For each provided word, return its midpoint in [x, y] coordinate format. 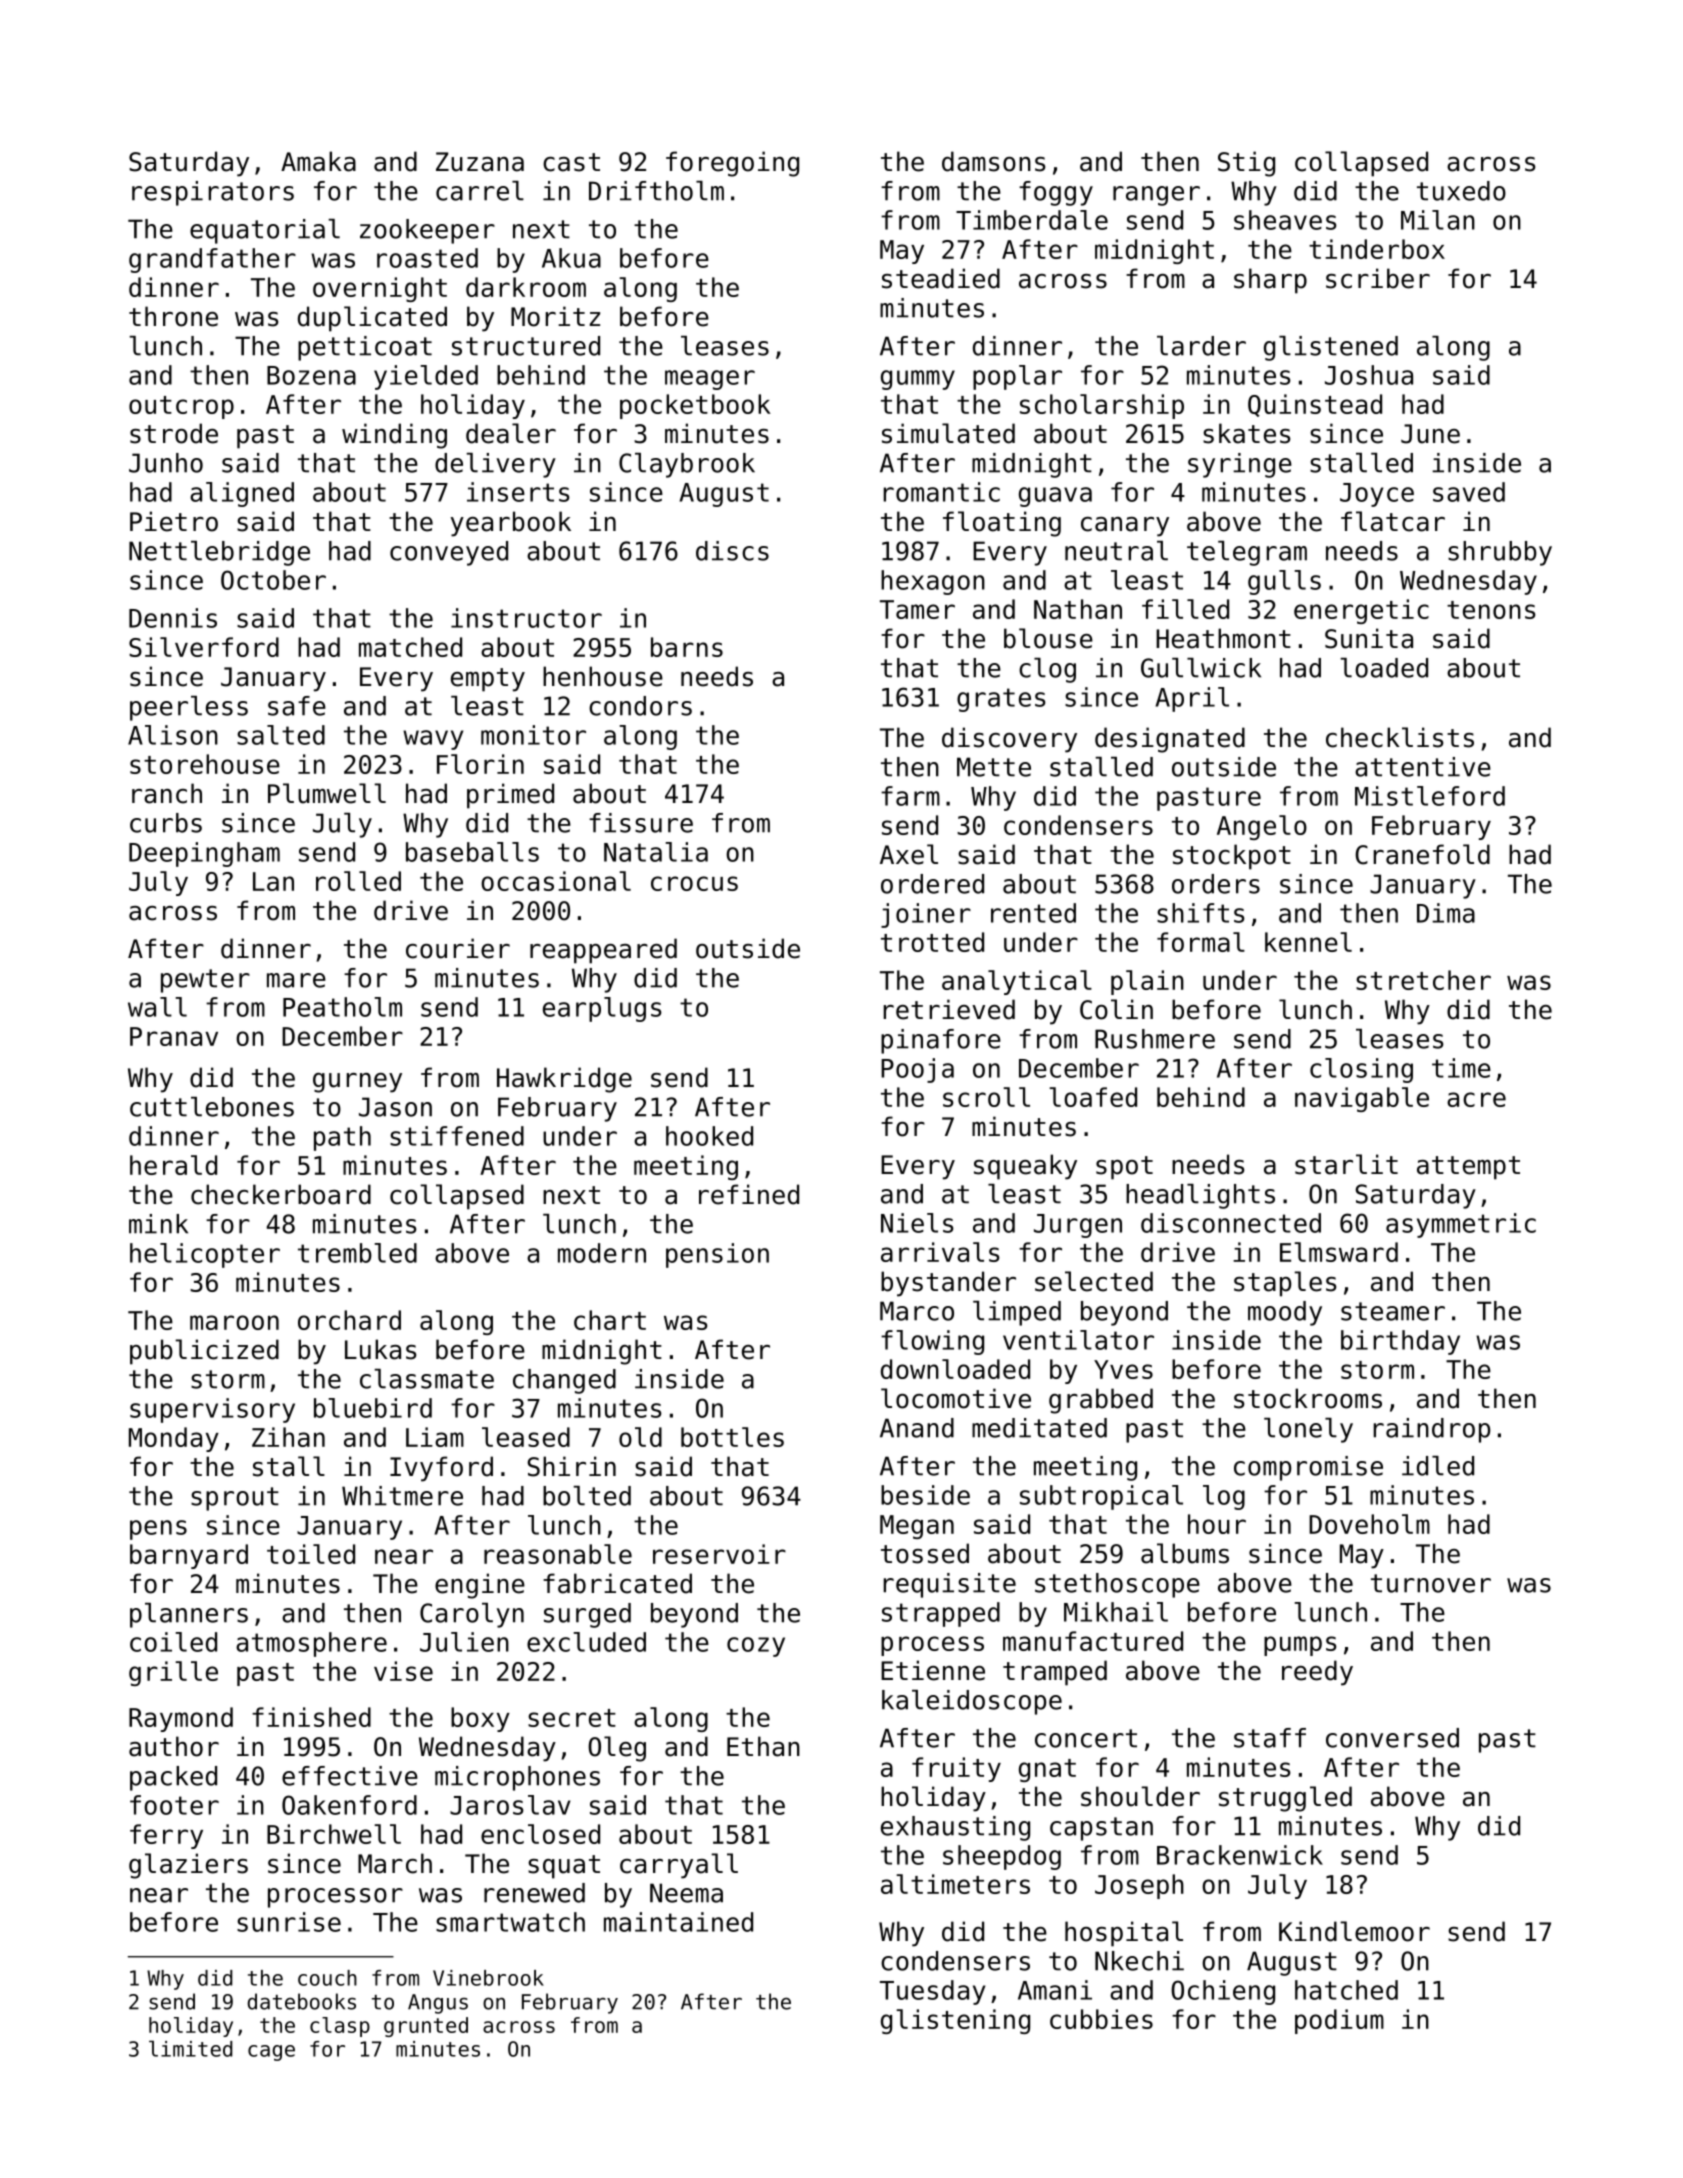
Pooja [917, 1070]
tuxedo [1461, 191]
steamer [1393, 1311]
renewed [534, 1893]
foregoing [732, 164]
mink [158, 1224]
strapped [941, 1614]
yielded [426, 377]
